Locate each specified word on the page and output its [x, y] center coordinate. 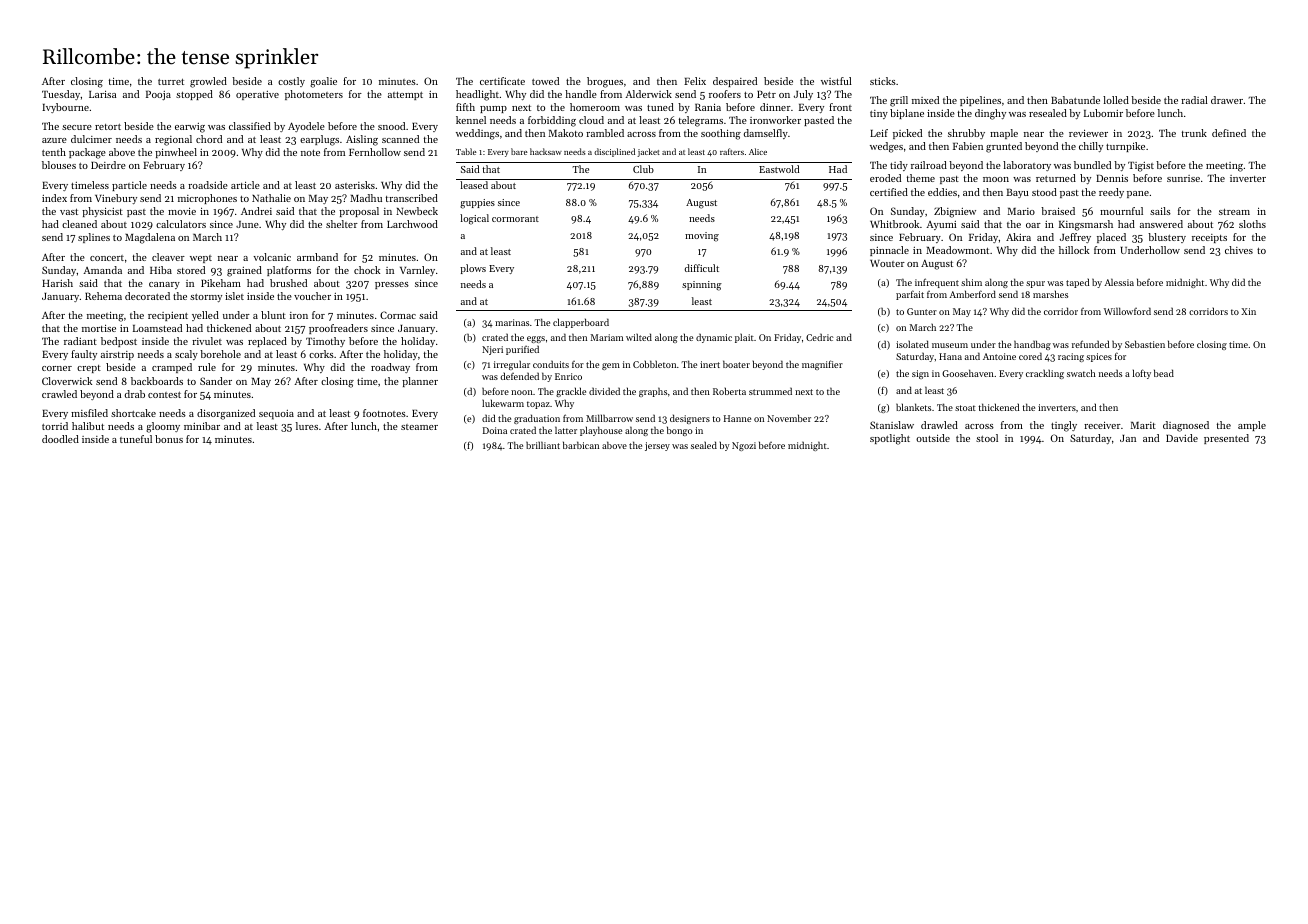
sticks [883, 81]
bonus [169, 439]
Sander [216, 381]
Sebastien [1145, 344]
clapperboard [581, 323]
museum [950, 345]
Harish [57, 283]
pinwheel [176, 153]
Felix [695, 81]
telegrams [701, 121]
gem [611, 366]
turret [171, 82]
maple [1004, 134]
